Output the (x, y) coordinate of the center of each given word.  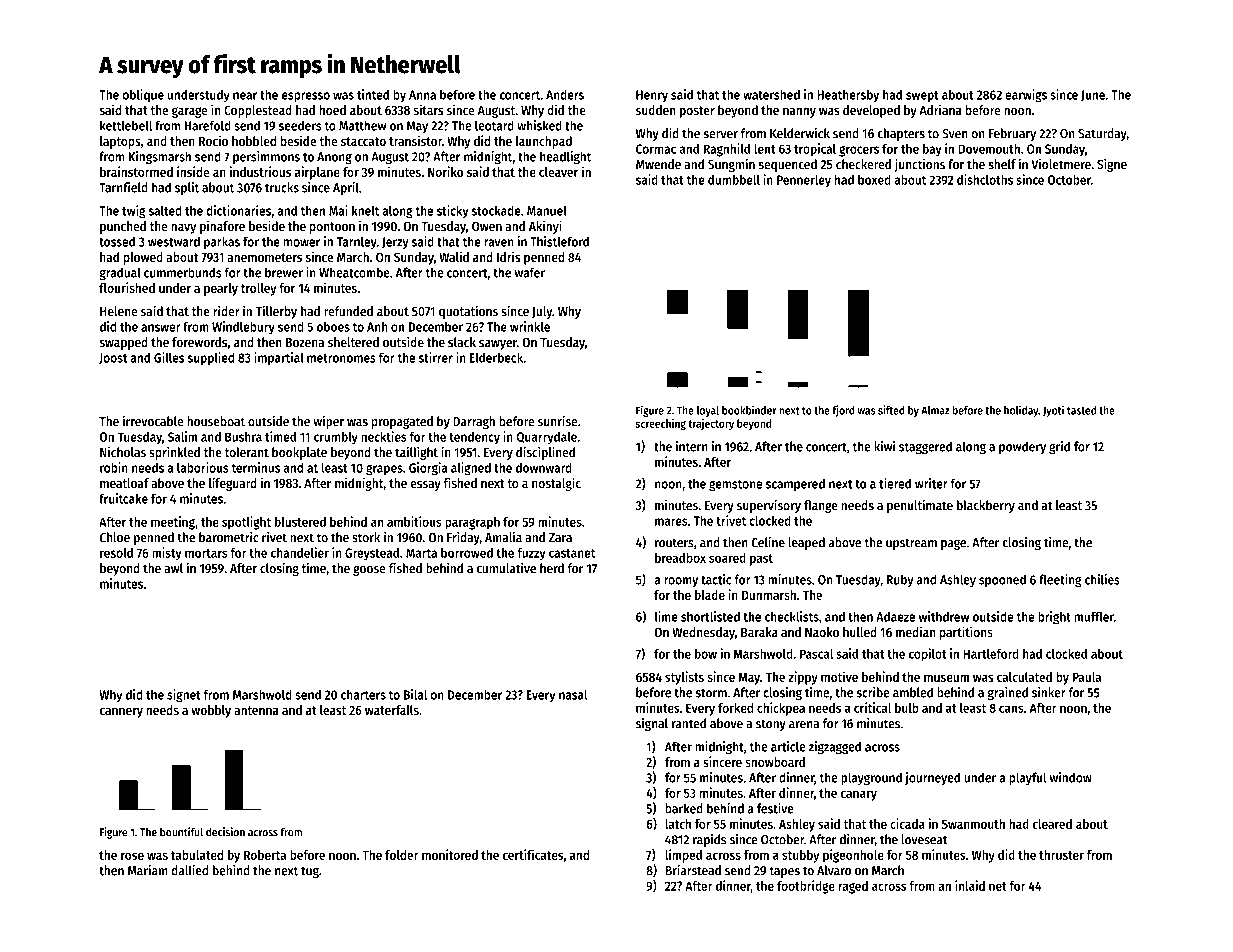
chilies (1102, 579)
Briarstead (693, 870)
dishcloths (985, 179)
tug (310, 872)
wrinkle (530, 326)
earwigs (1026, 96)
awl (173, 568)
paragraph (472, 523)
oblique (143, 96)
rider (226, 311)
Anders (565, 94)
